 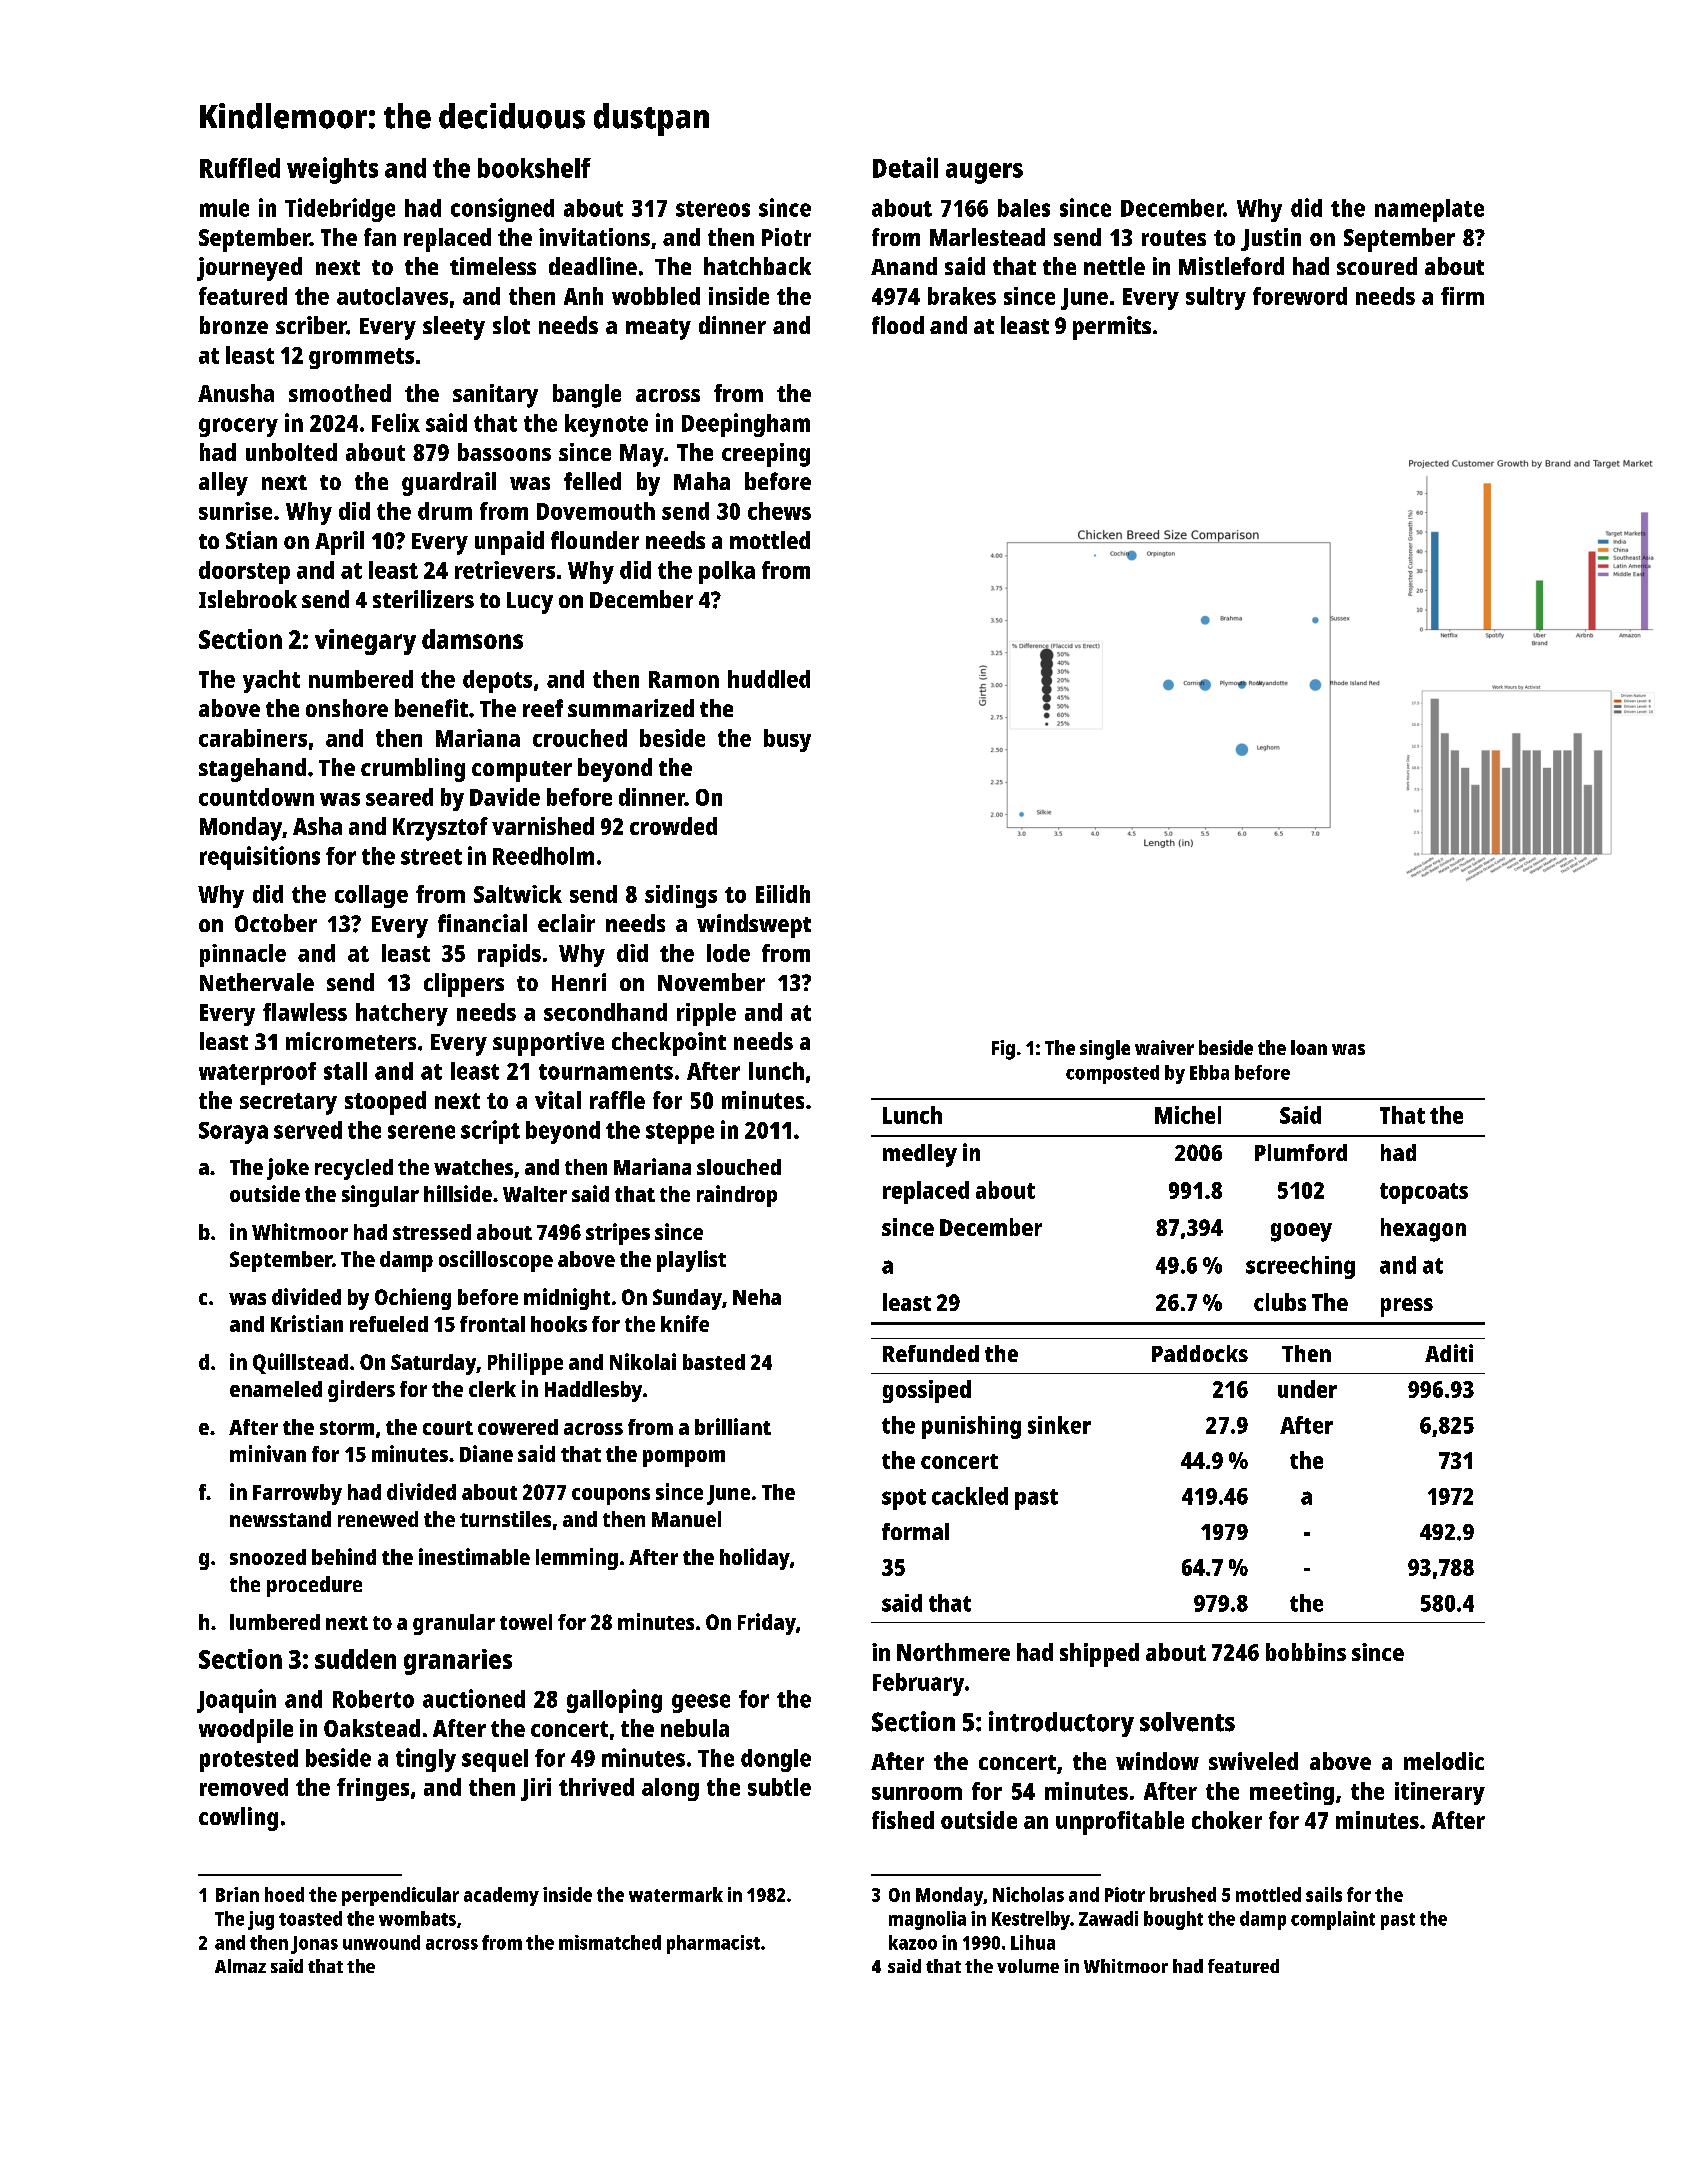 I want to click on augers, so click(x=984, y=173).
